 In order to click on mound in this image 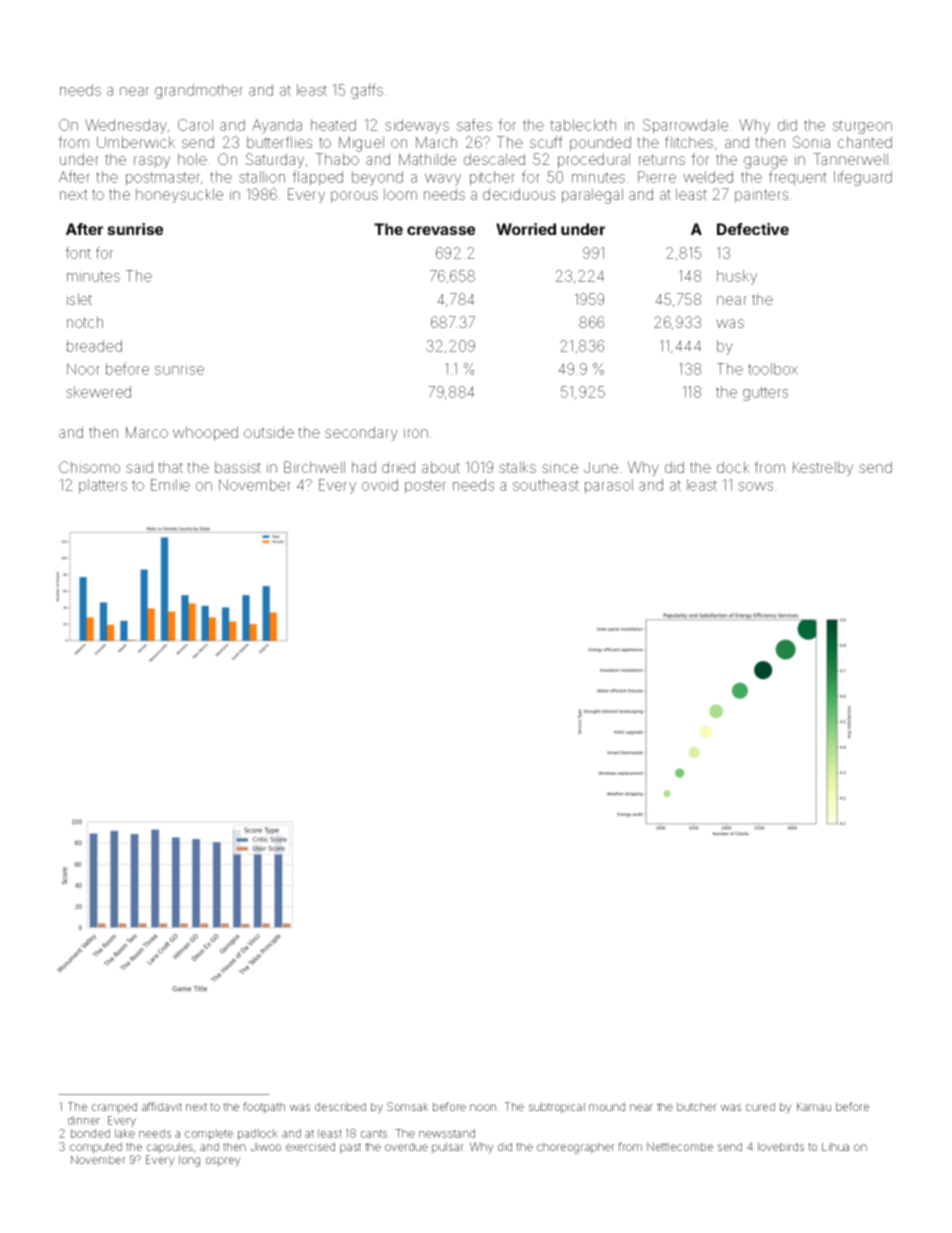, I will do `click(607, 1106)`.
